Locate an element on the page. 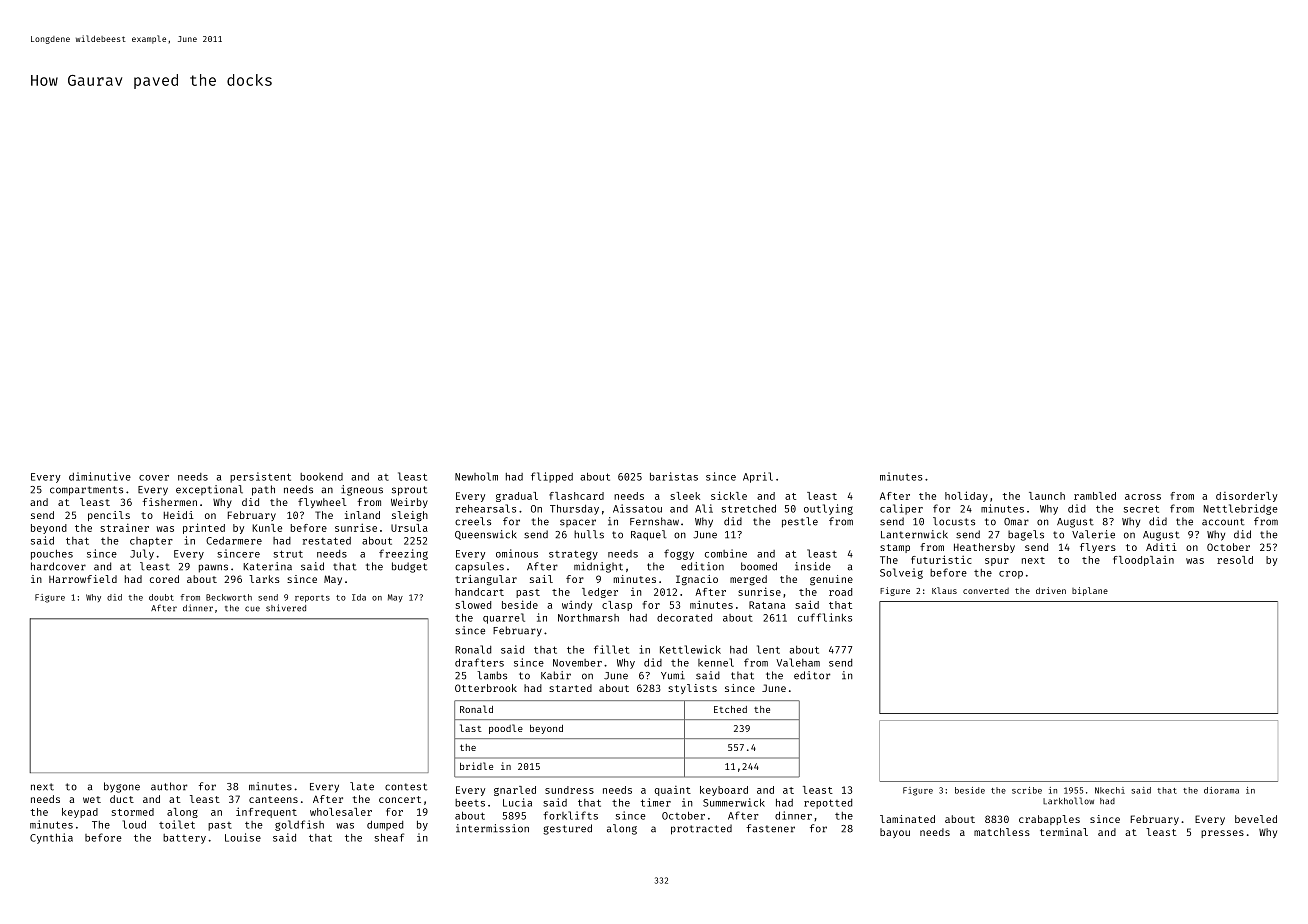 This image has height=924, width=1308. diminutive is located at coordinates (100, 476).
